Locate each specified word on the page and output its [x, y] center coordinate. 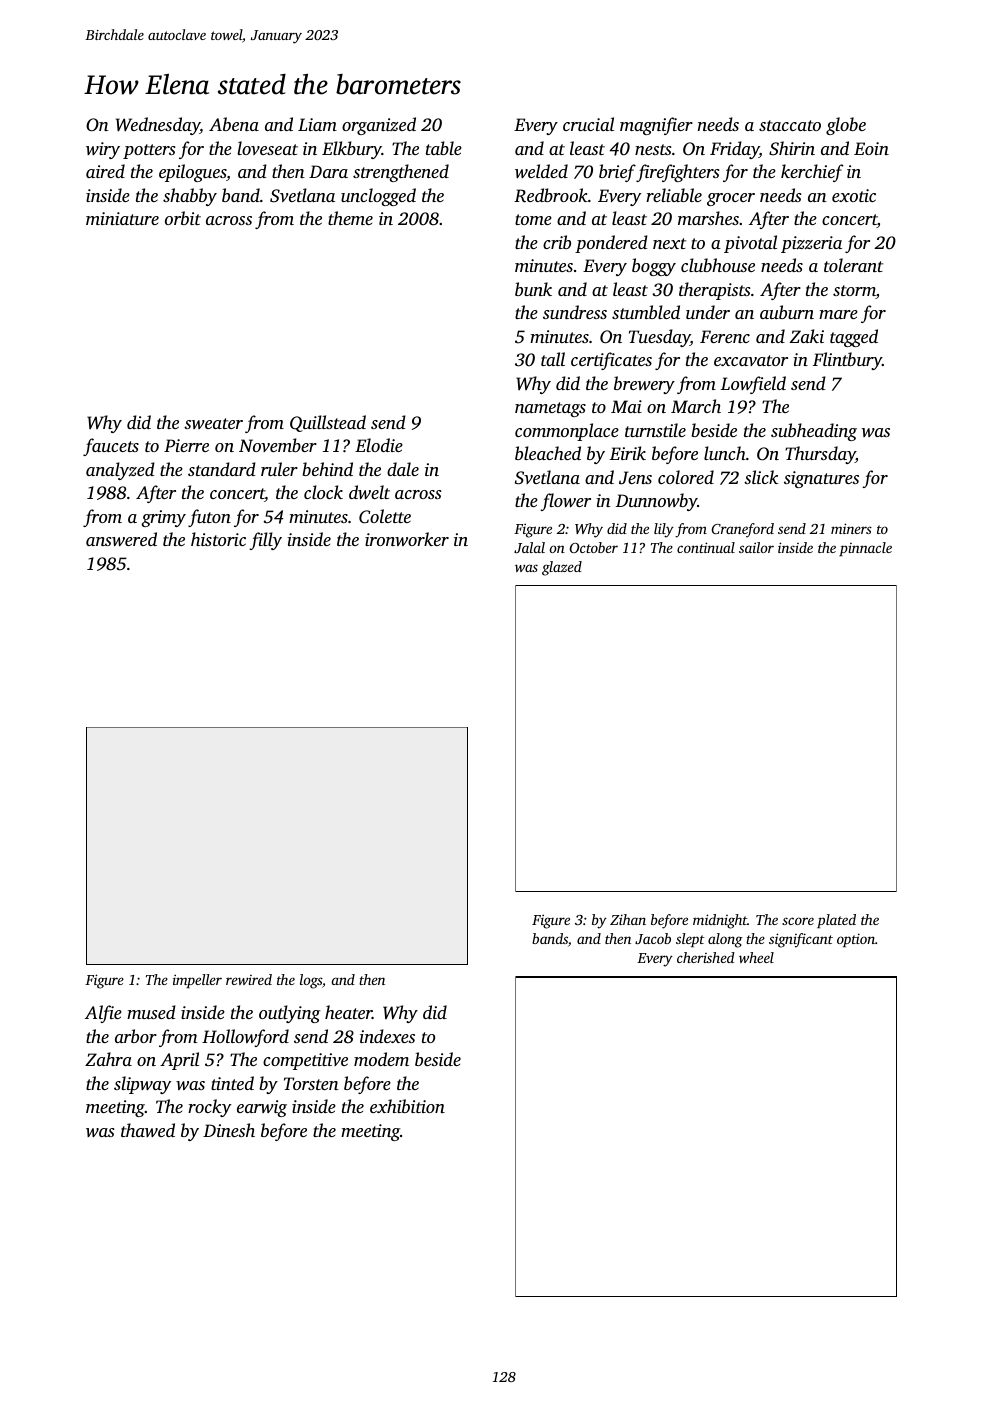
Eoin [871, 148]
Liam [317, 124]
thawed [148, 1130]
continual [706, 547]
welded [541, 171]
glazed [562, 568]
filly [265, 541]
